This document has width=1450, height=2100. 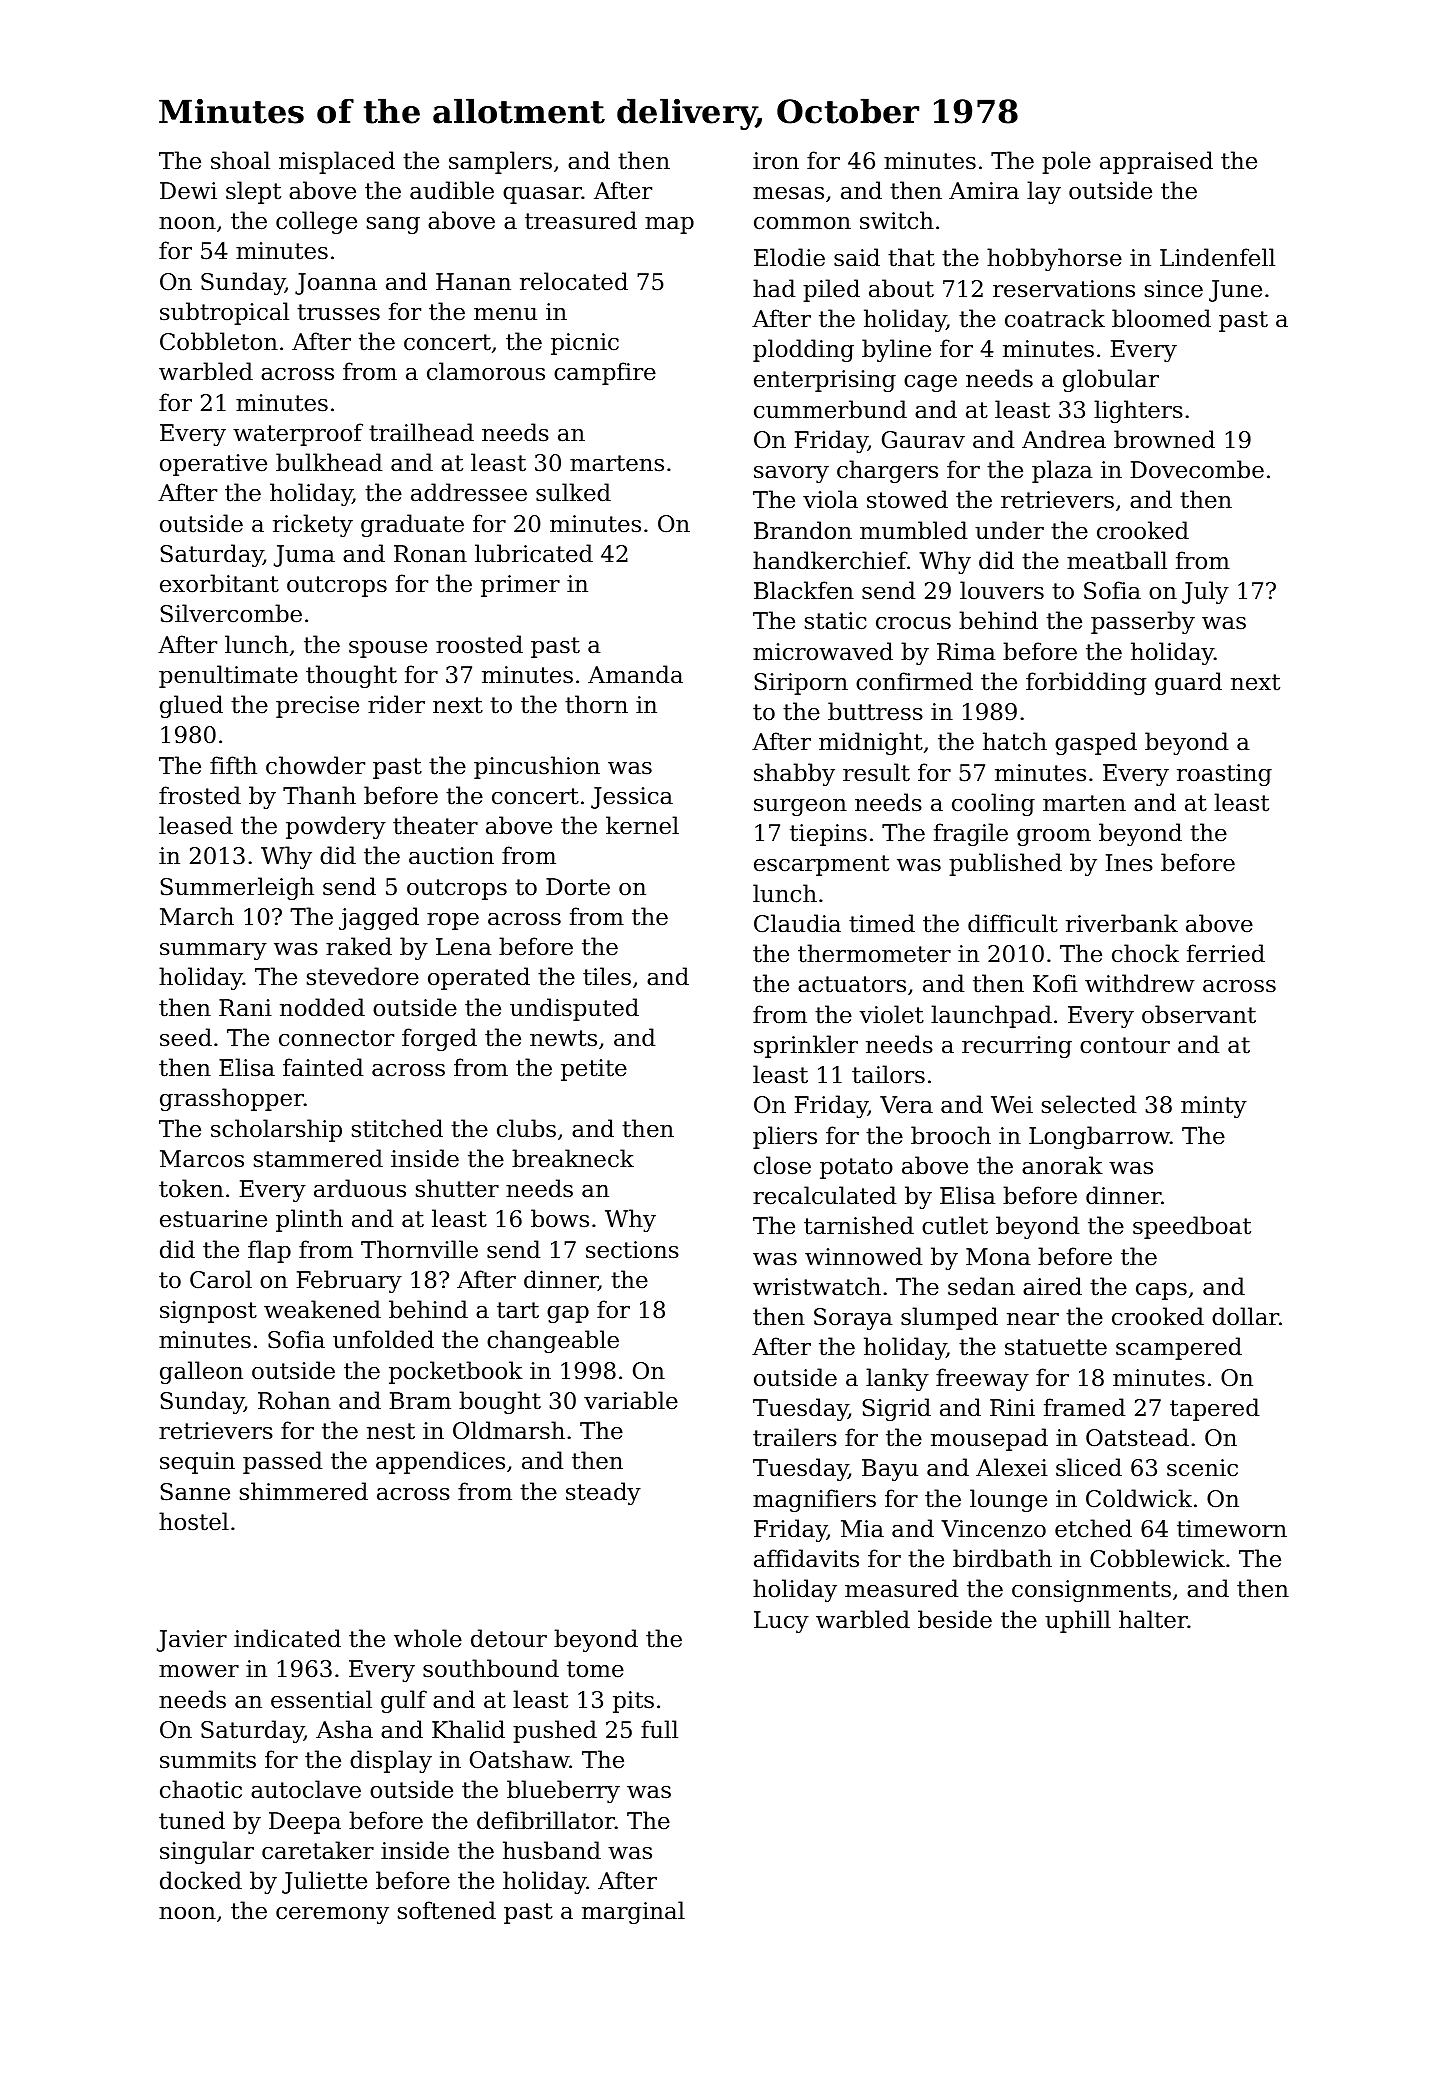 What do you see at coordinates (1066, 162) in the document?
I see `pole` at bounding box center [1066, 162].
